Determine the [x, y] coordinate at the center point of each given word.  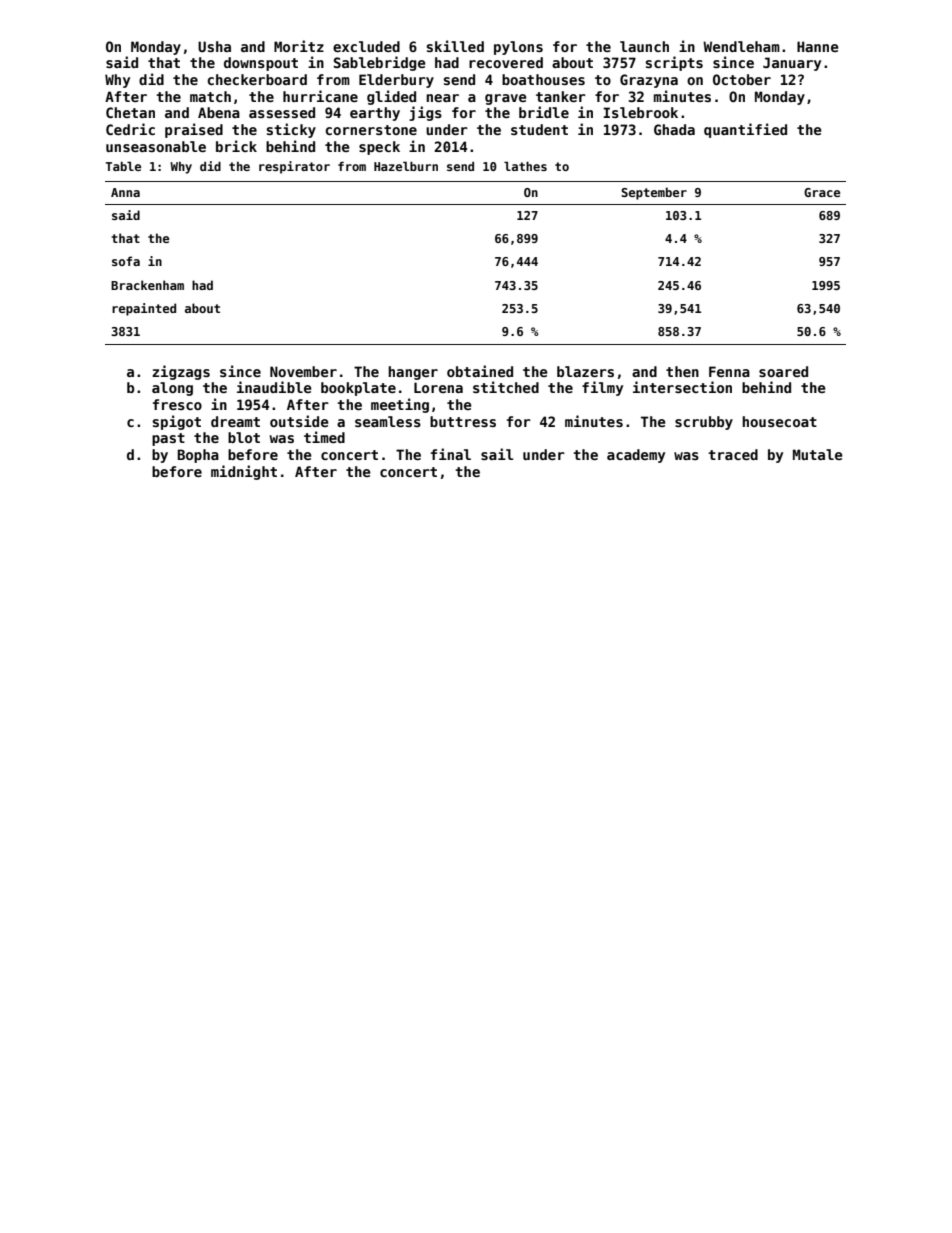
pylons [518, 48]
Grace [822, 192]
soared [783, 371]
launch [644, 46]
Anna [125, 192]
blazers [585, 371]
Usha [214, 46]
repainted [144, 309]
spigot [177, 422]
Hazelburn [406, 166]
